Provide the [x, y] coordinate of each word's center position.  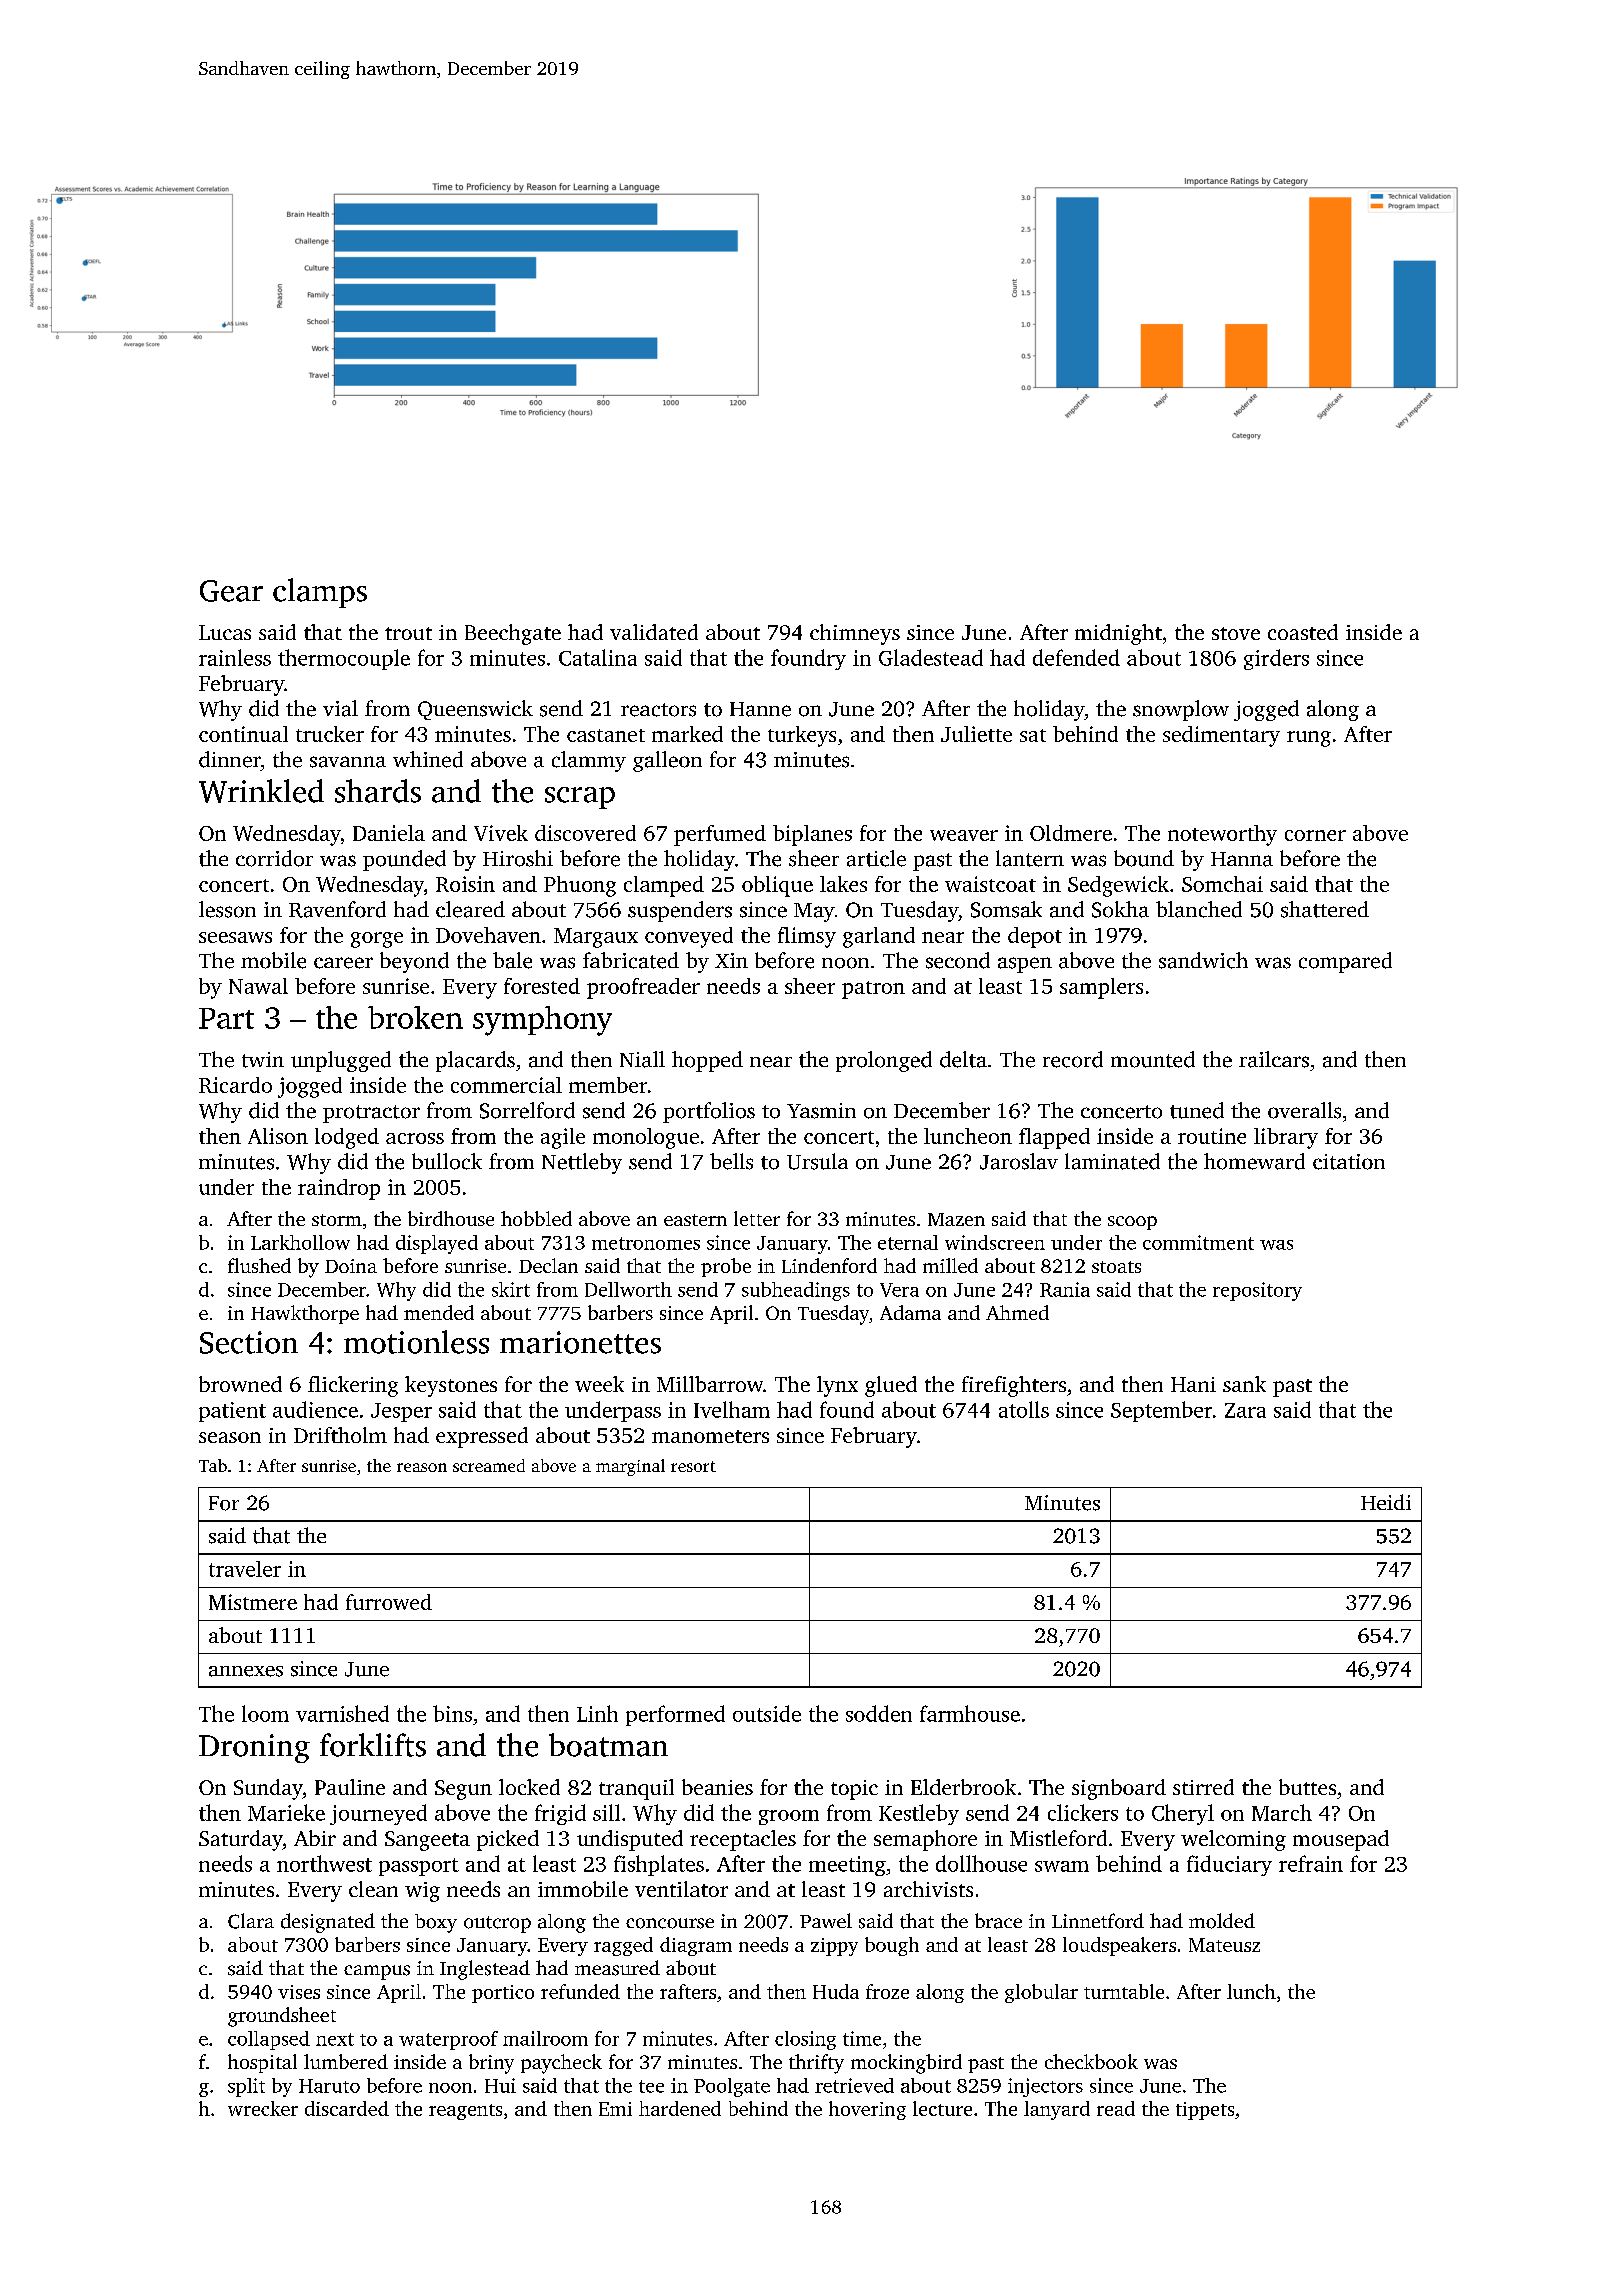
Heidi [1386, 1502]
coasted [1303, 632]
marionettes [580, 1342]
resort [693, 1466]
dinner [230, 759]
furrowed [389, 1602]
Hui [500, 2085]
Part [226, 1018]
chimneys [855, 634]
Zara [1245, 1410]
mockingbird [906, 2064]
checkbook [1091, 2061]
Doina [351, 1266]
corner [1315, 835]
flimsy [807, 937]
